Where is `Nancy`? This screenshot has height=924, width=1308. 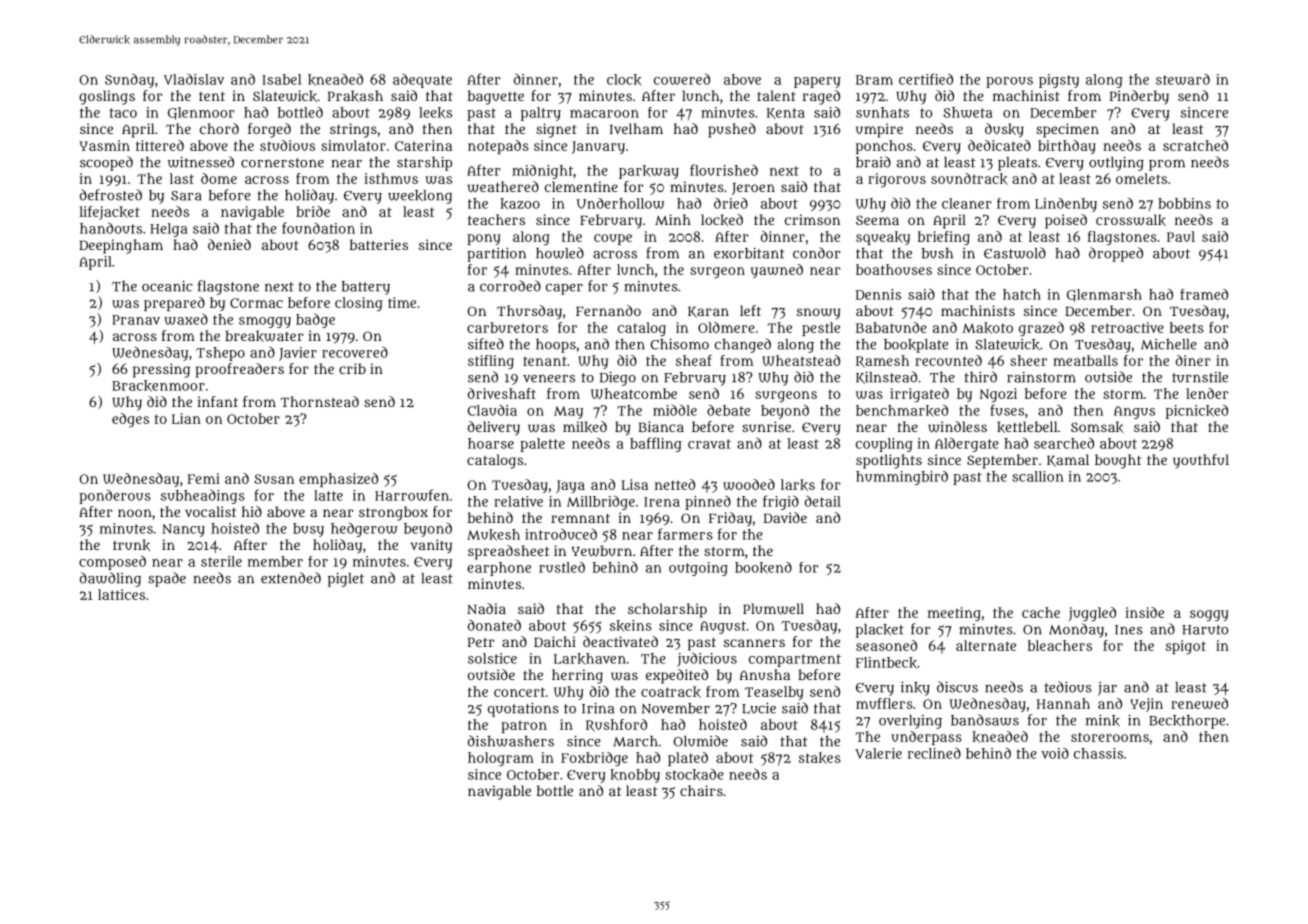 Nancy is located at coordinates (183, 530).
